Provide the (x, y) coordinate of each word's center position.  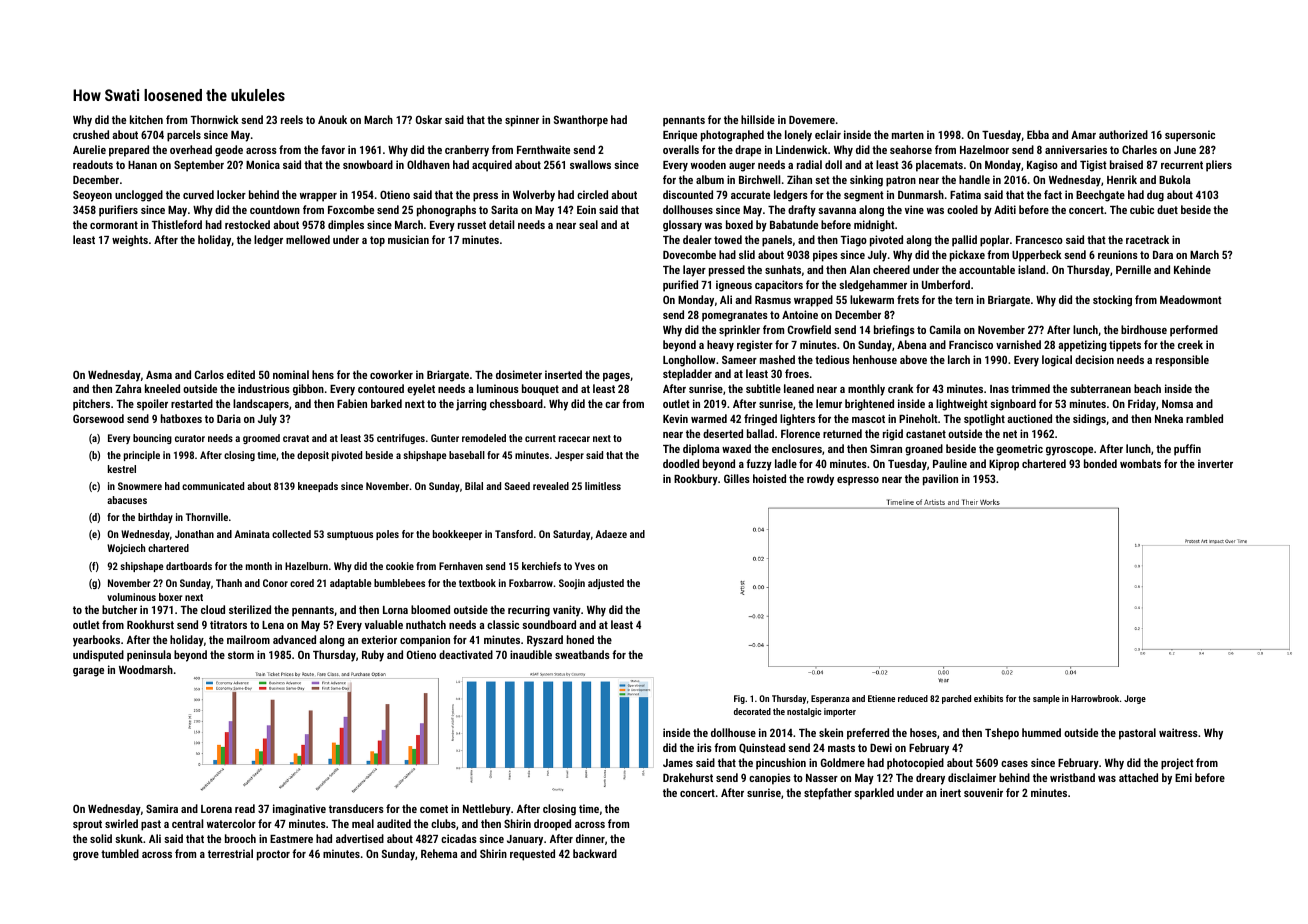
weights (130, 241)
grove (86, 856)
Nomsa (1177, 404)
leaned (799, 388)
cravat (296, 438)
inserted (563, 374)
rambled (1204, 418)
